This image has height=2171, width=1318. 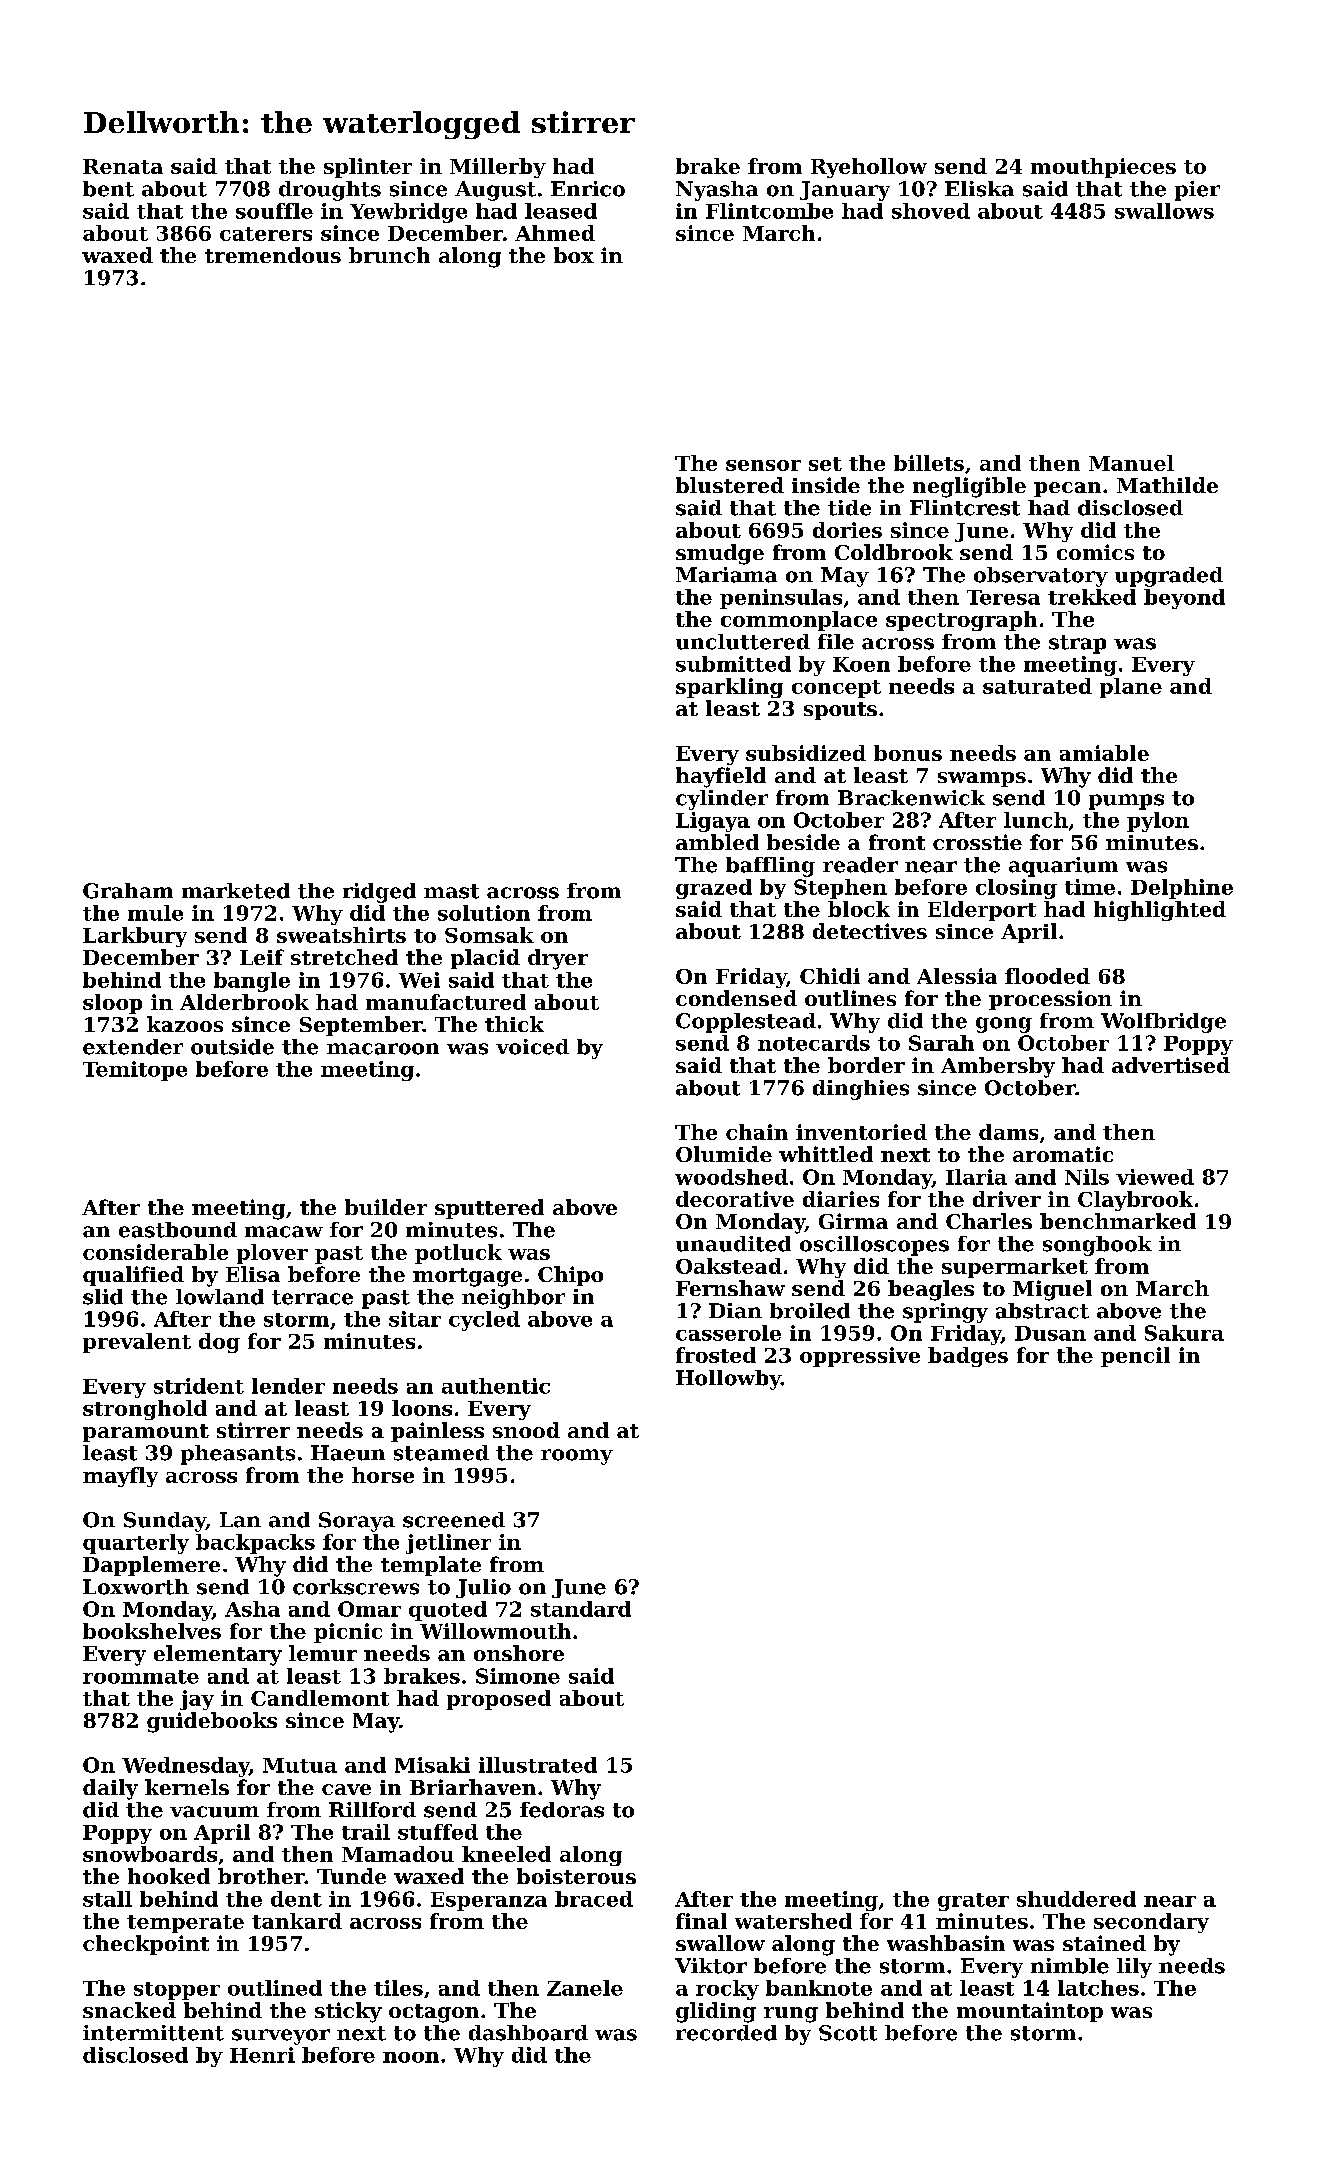 I want to click on bent, so click(x=108, y=189).
